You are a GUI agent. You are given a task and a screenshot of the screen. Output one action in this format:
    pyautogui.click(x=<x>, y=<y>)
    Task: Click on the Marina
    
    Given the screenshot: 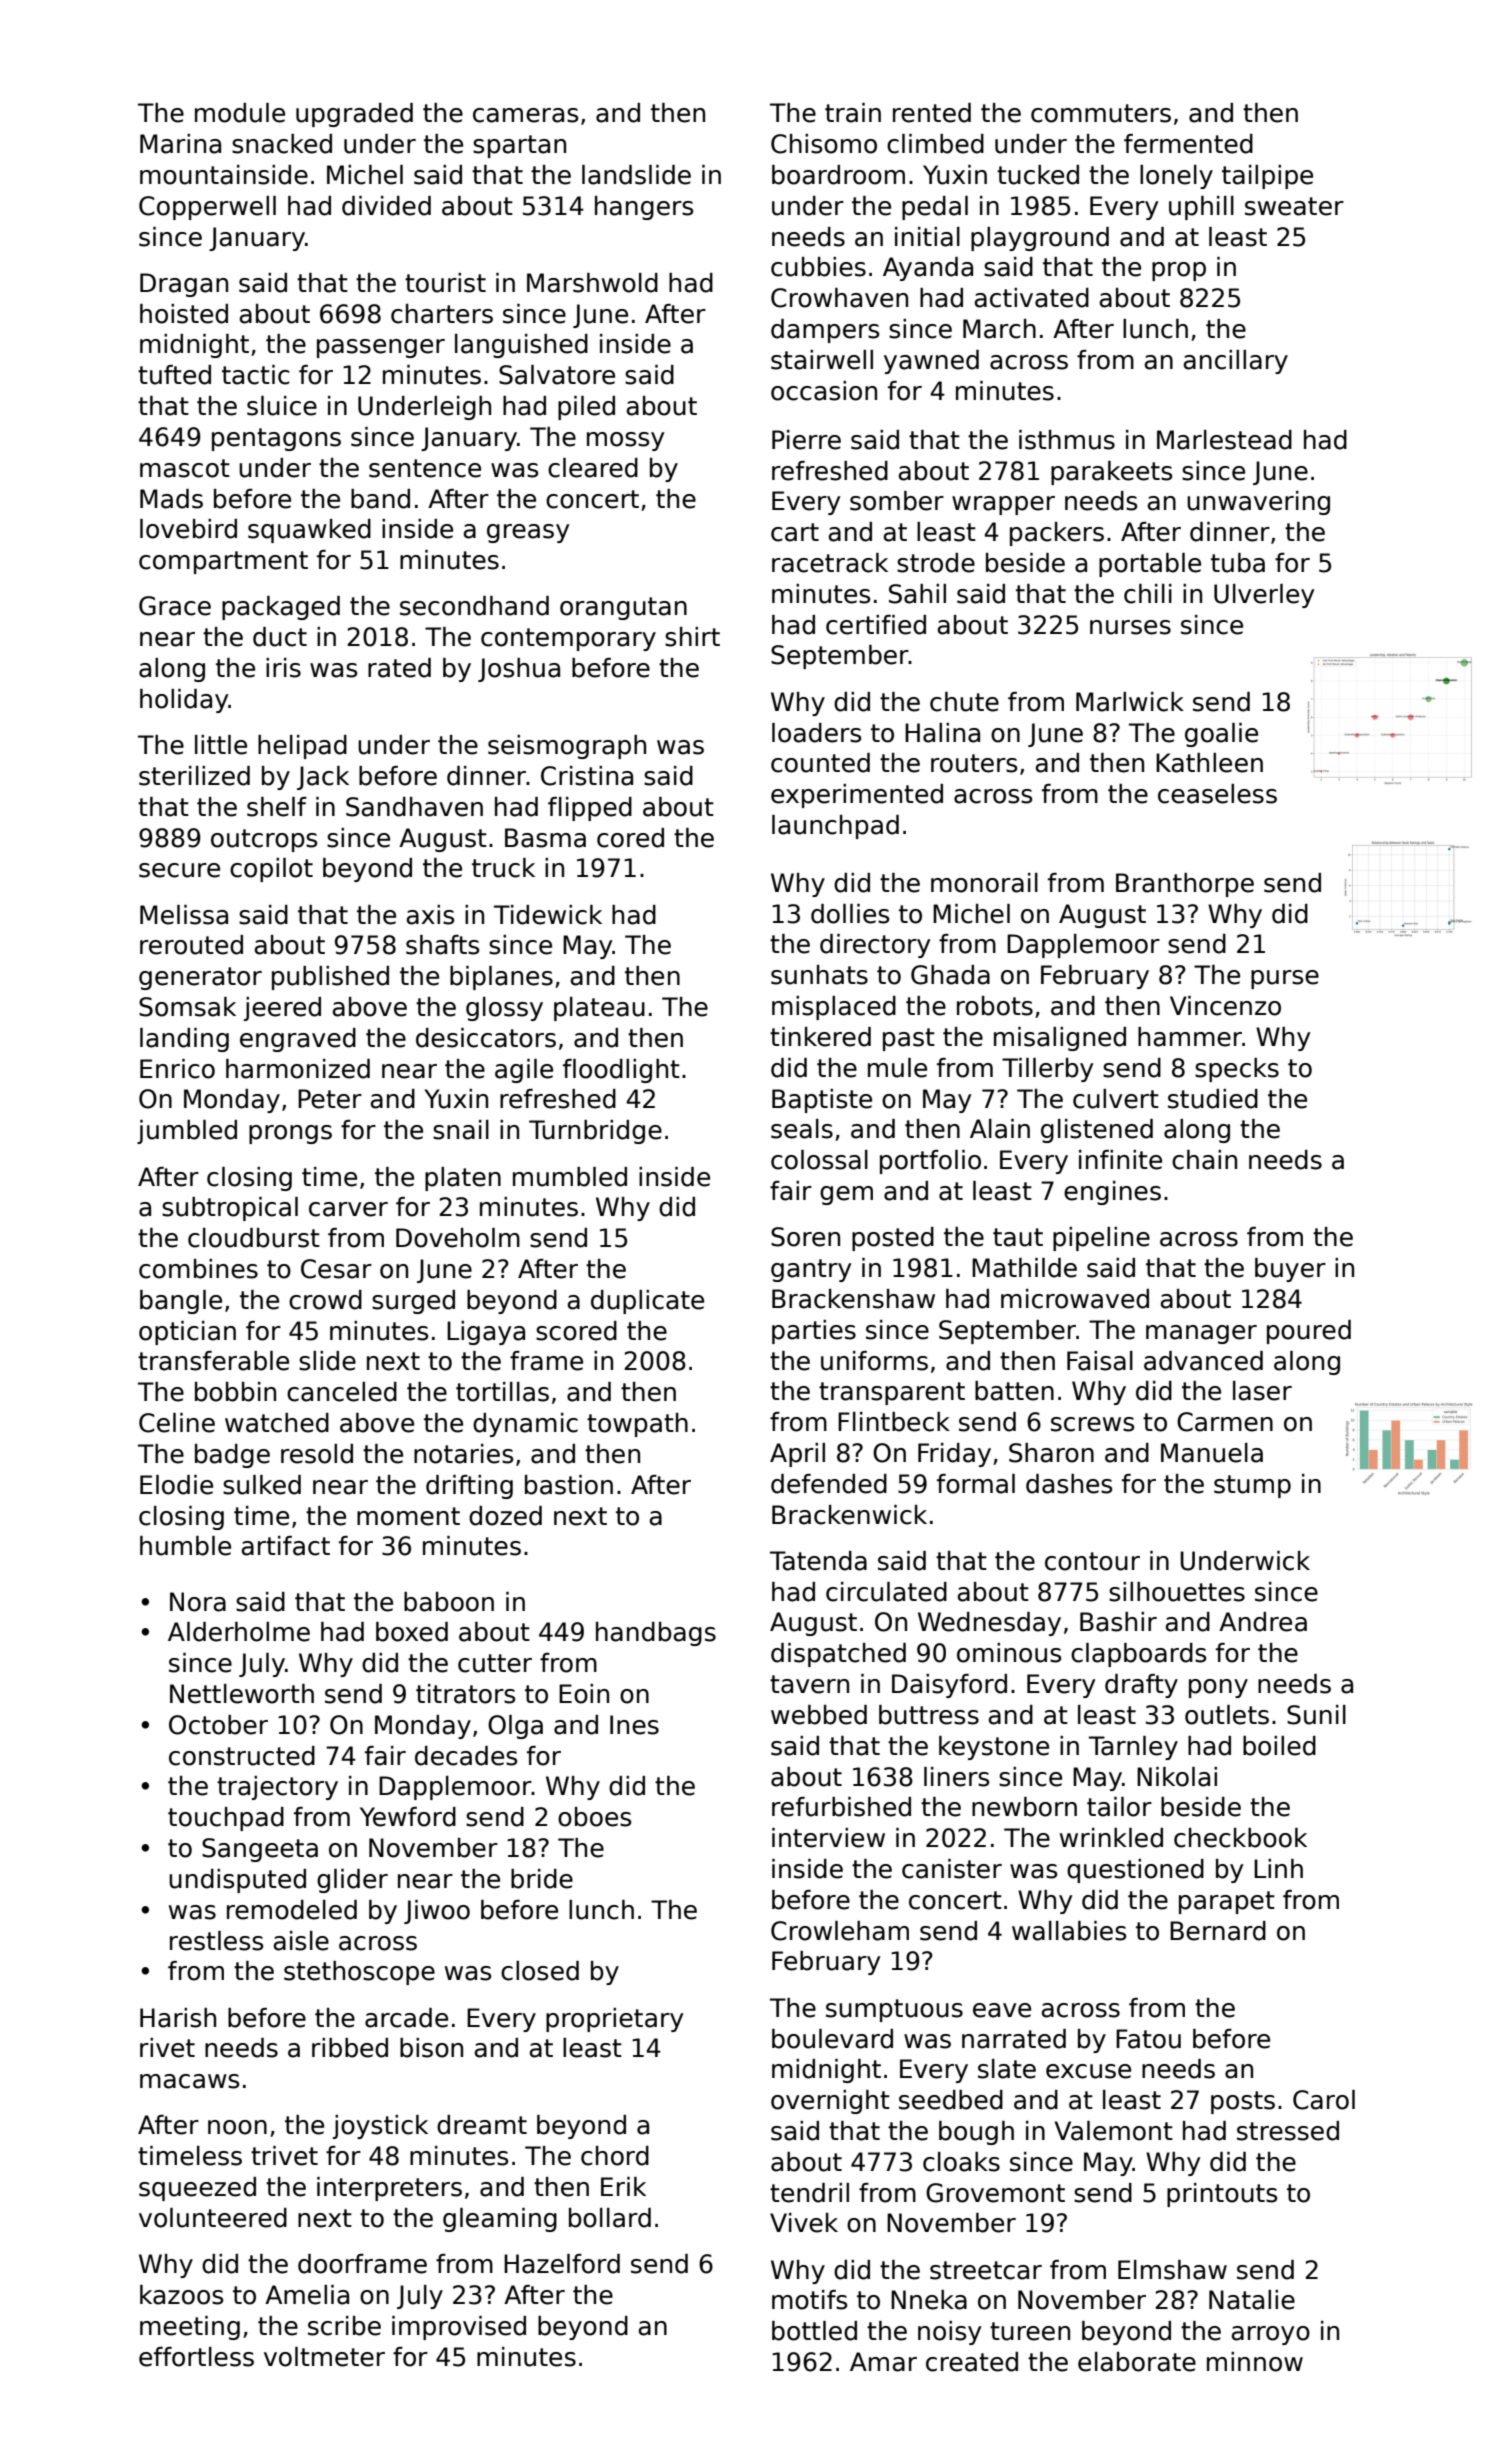 What is the action you would take?
    pyautogui.click(x=180, y=144)
